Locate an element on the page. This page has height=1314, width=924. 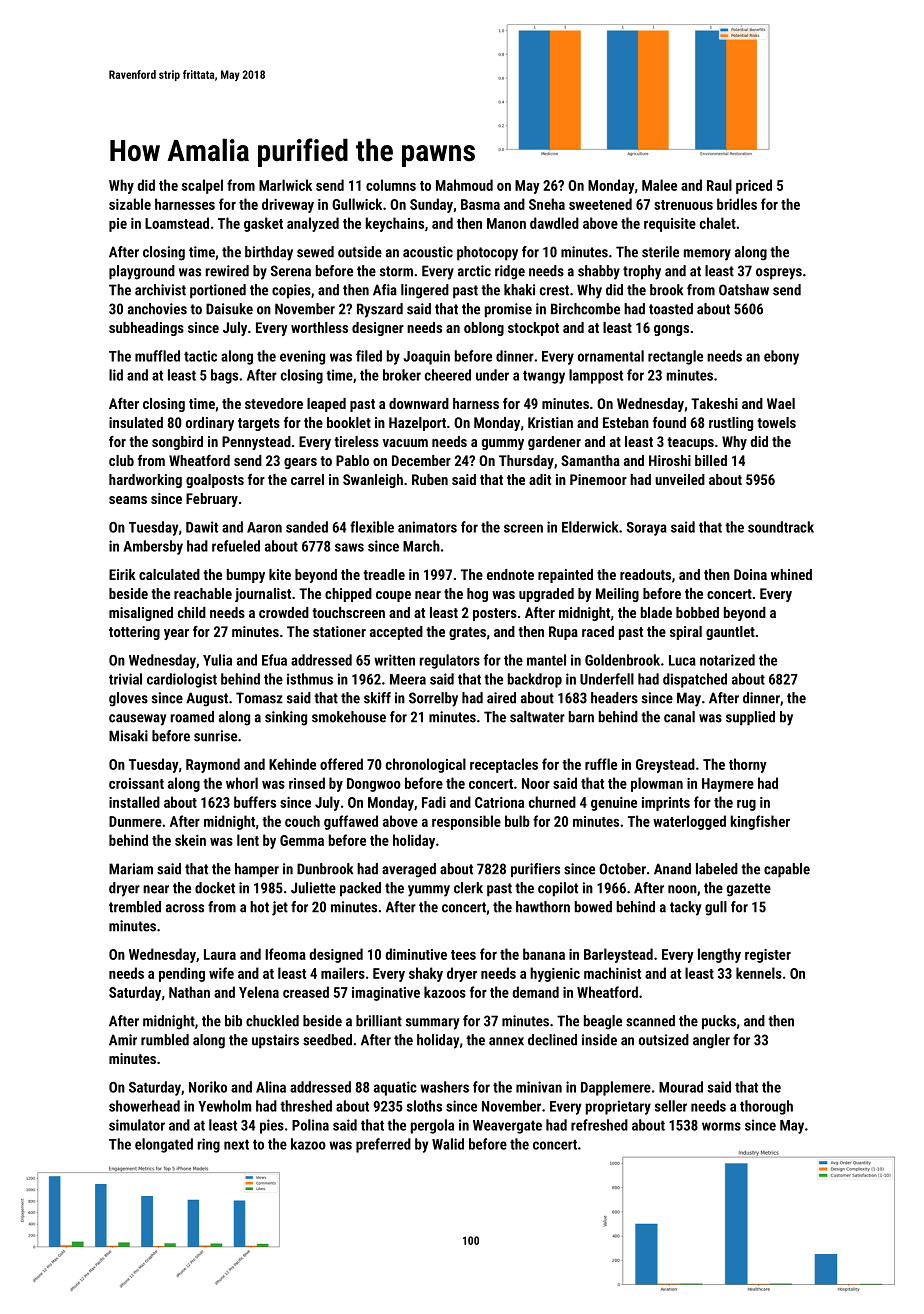
birthday is located at coordinates (269, 253).
